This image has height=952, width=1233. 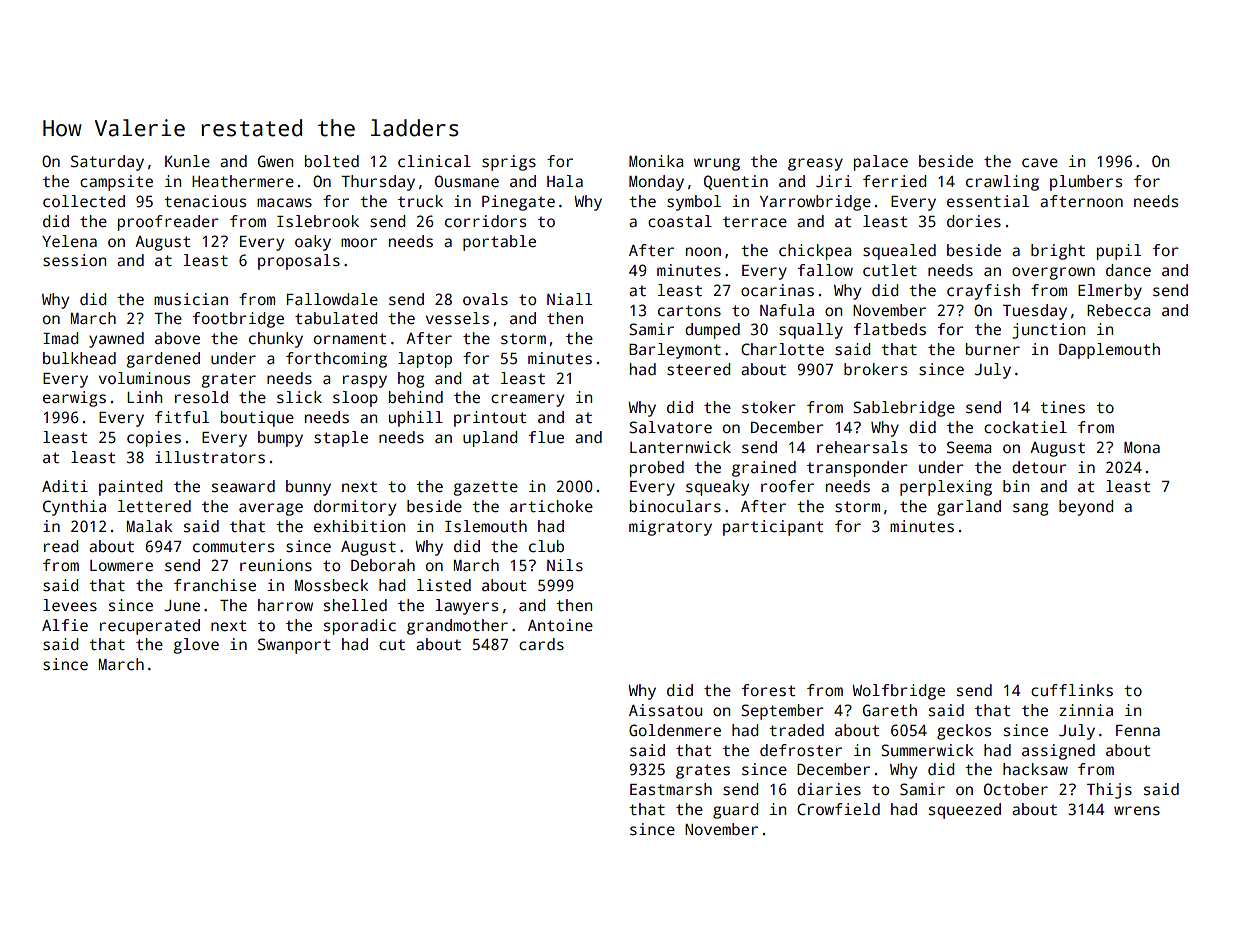 What do you see at coordinates (875, 369) in the image?
I see `brokers` at bounding box center [875, 369].
